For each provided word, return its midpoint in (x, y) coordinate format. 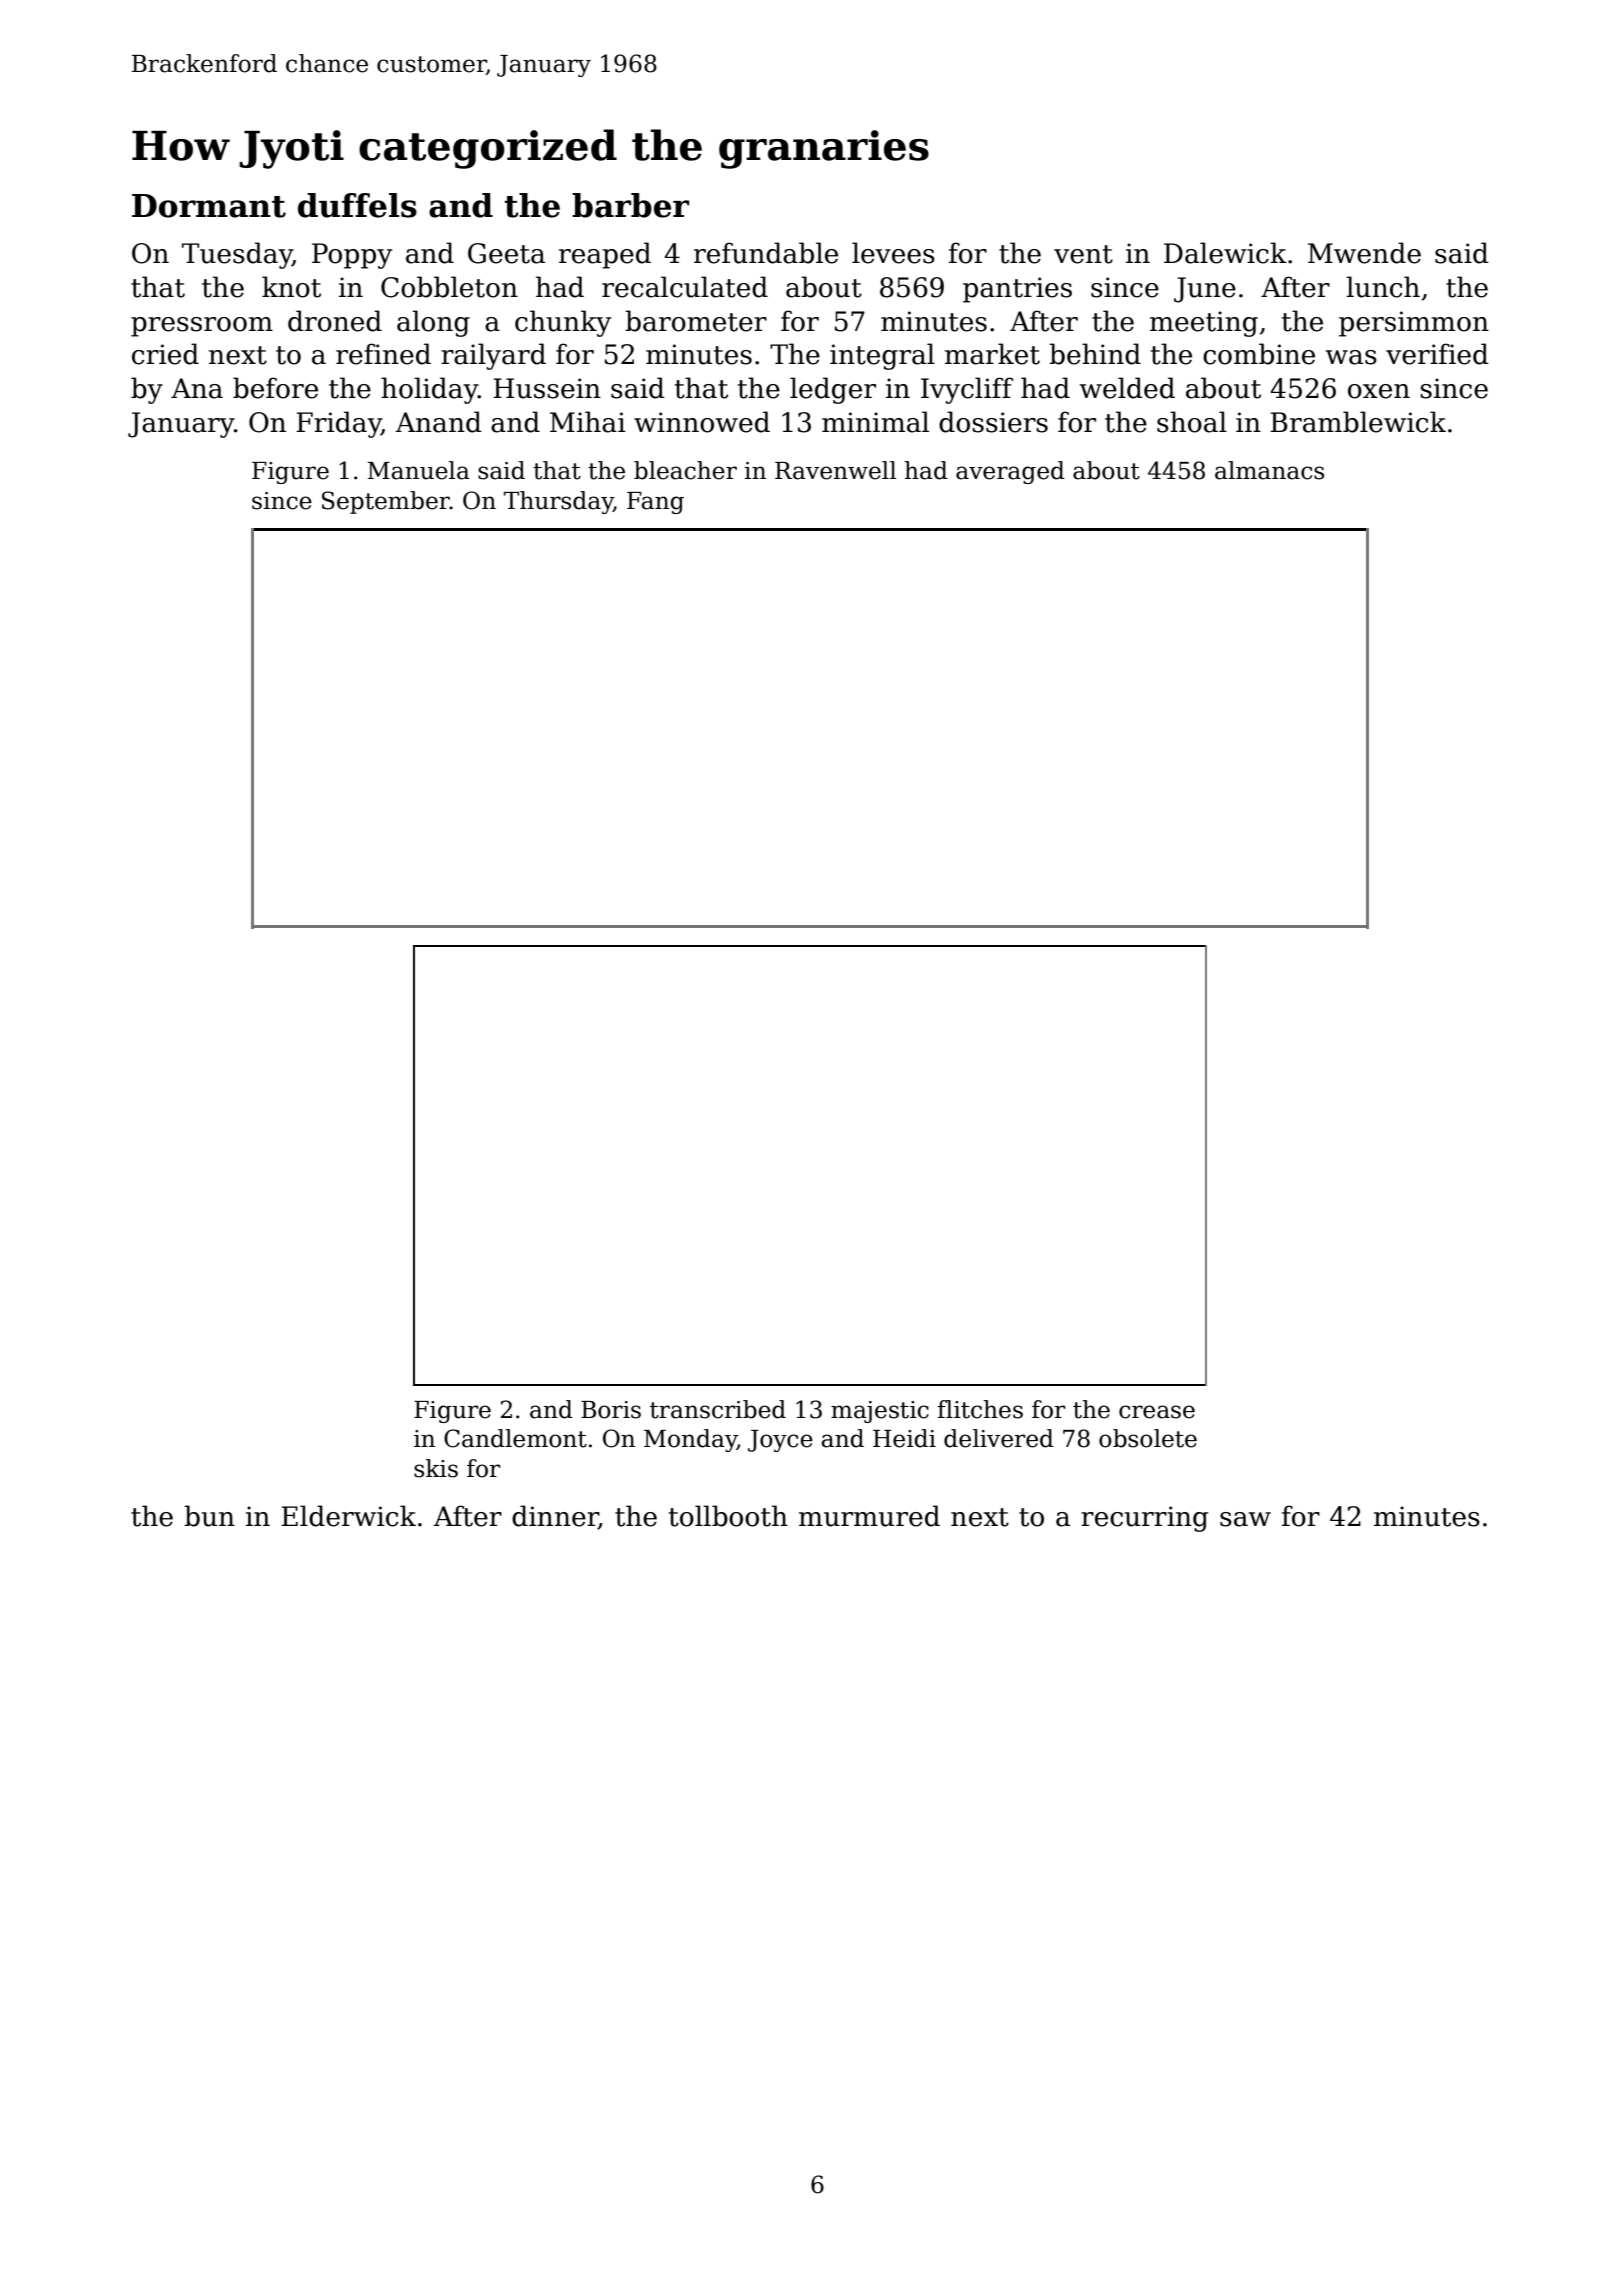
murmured (869, 1516)
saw (1245, 1519)
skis (436, 1468)
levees (893, 253)
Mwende (1364, 253)
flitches (980, 1409)
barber (630, 205)
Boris (611, 1410)
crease (1157, 1412)
